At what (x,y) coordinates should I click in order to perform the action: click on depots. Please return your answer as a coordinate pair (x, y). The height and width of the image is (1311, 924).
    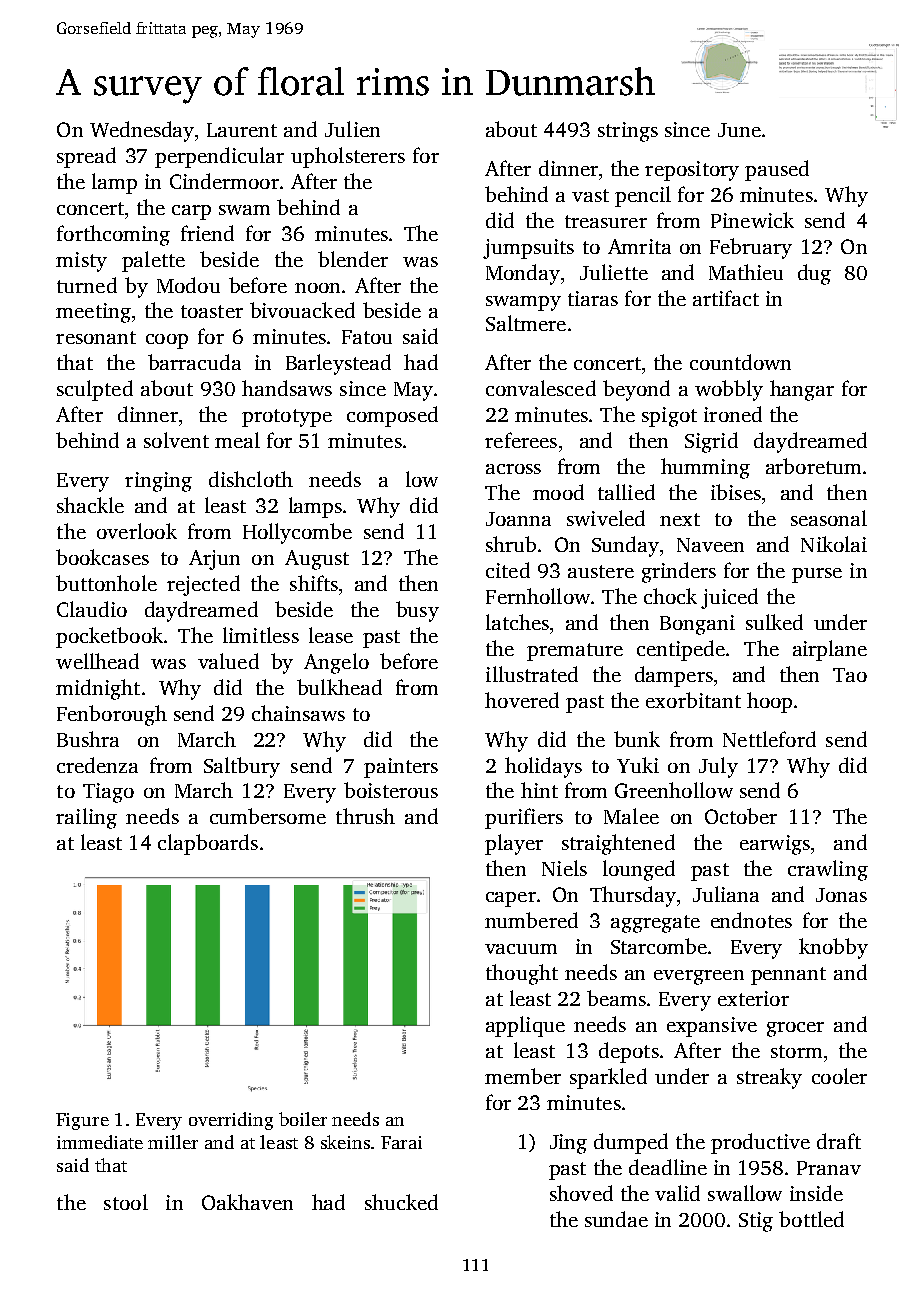
    Looking at the image, I should click on (629, 1052).
